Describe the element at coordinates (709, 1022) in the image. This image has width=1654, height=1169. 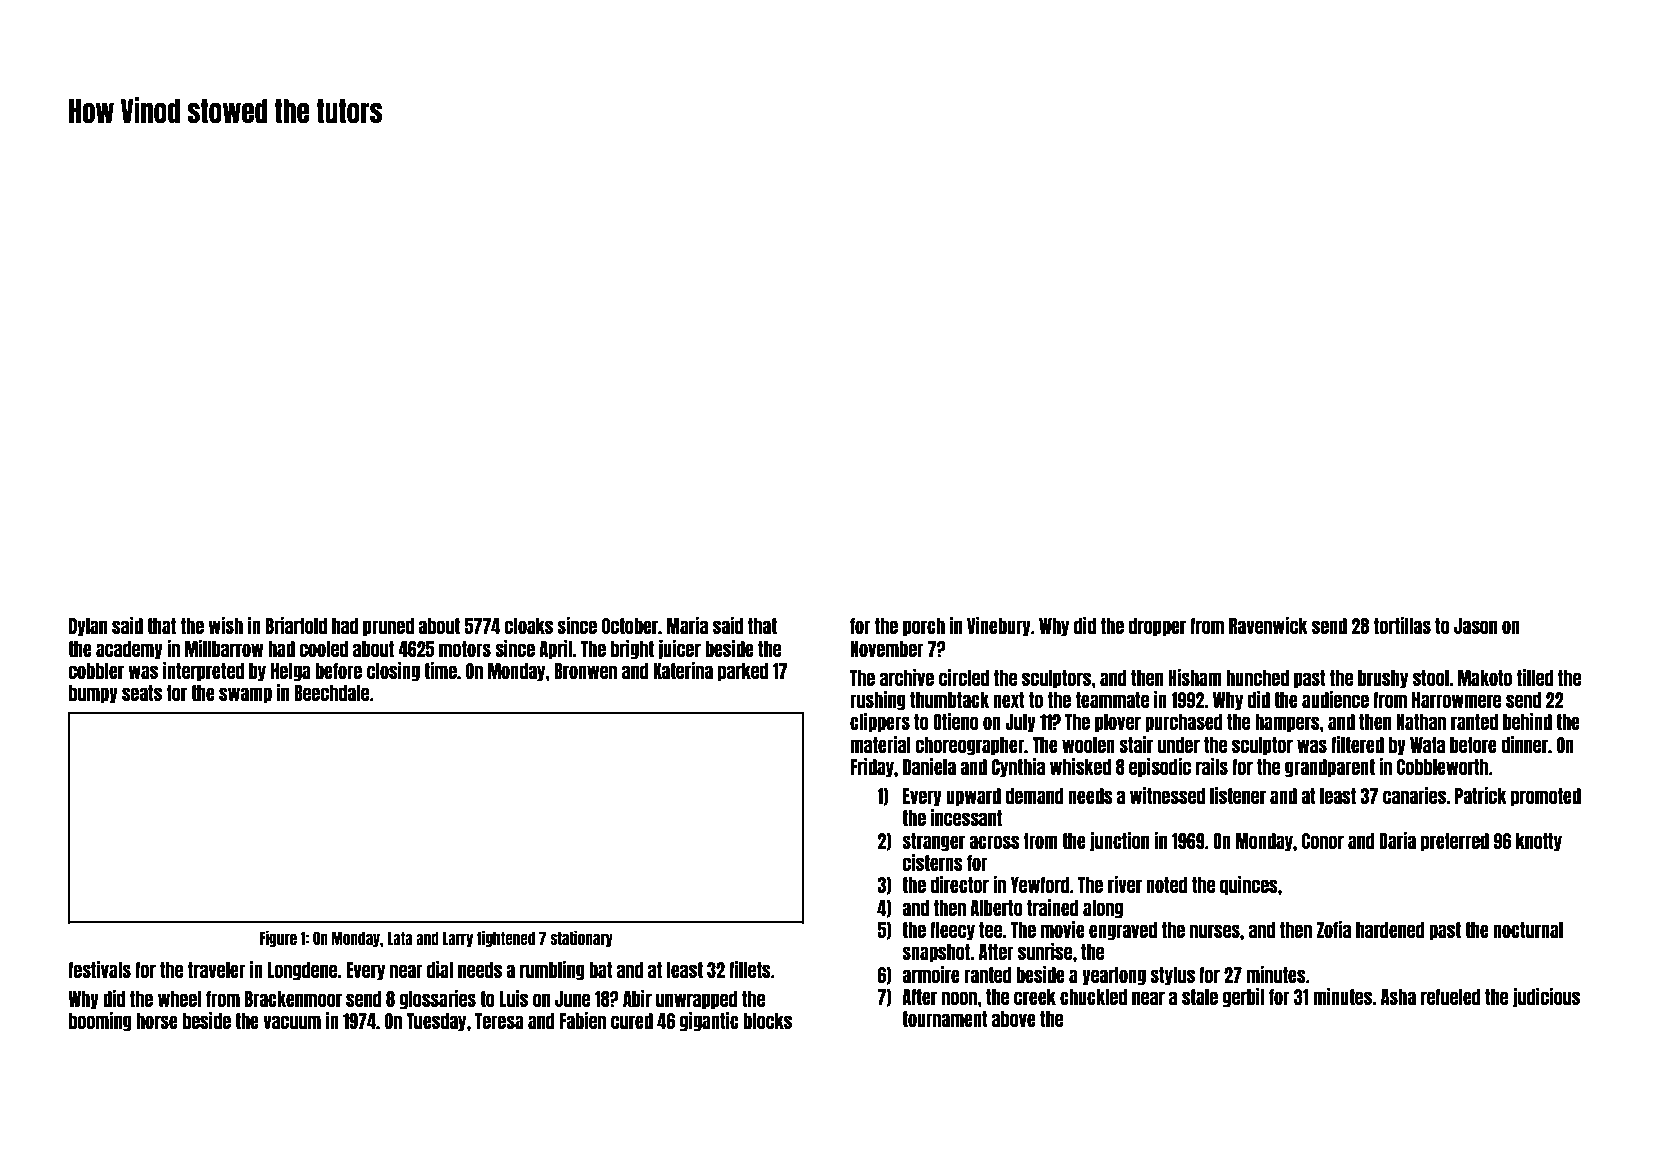
I see `gigantic` at that location.
